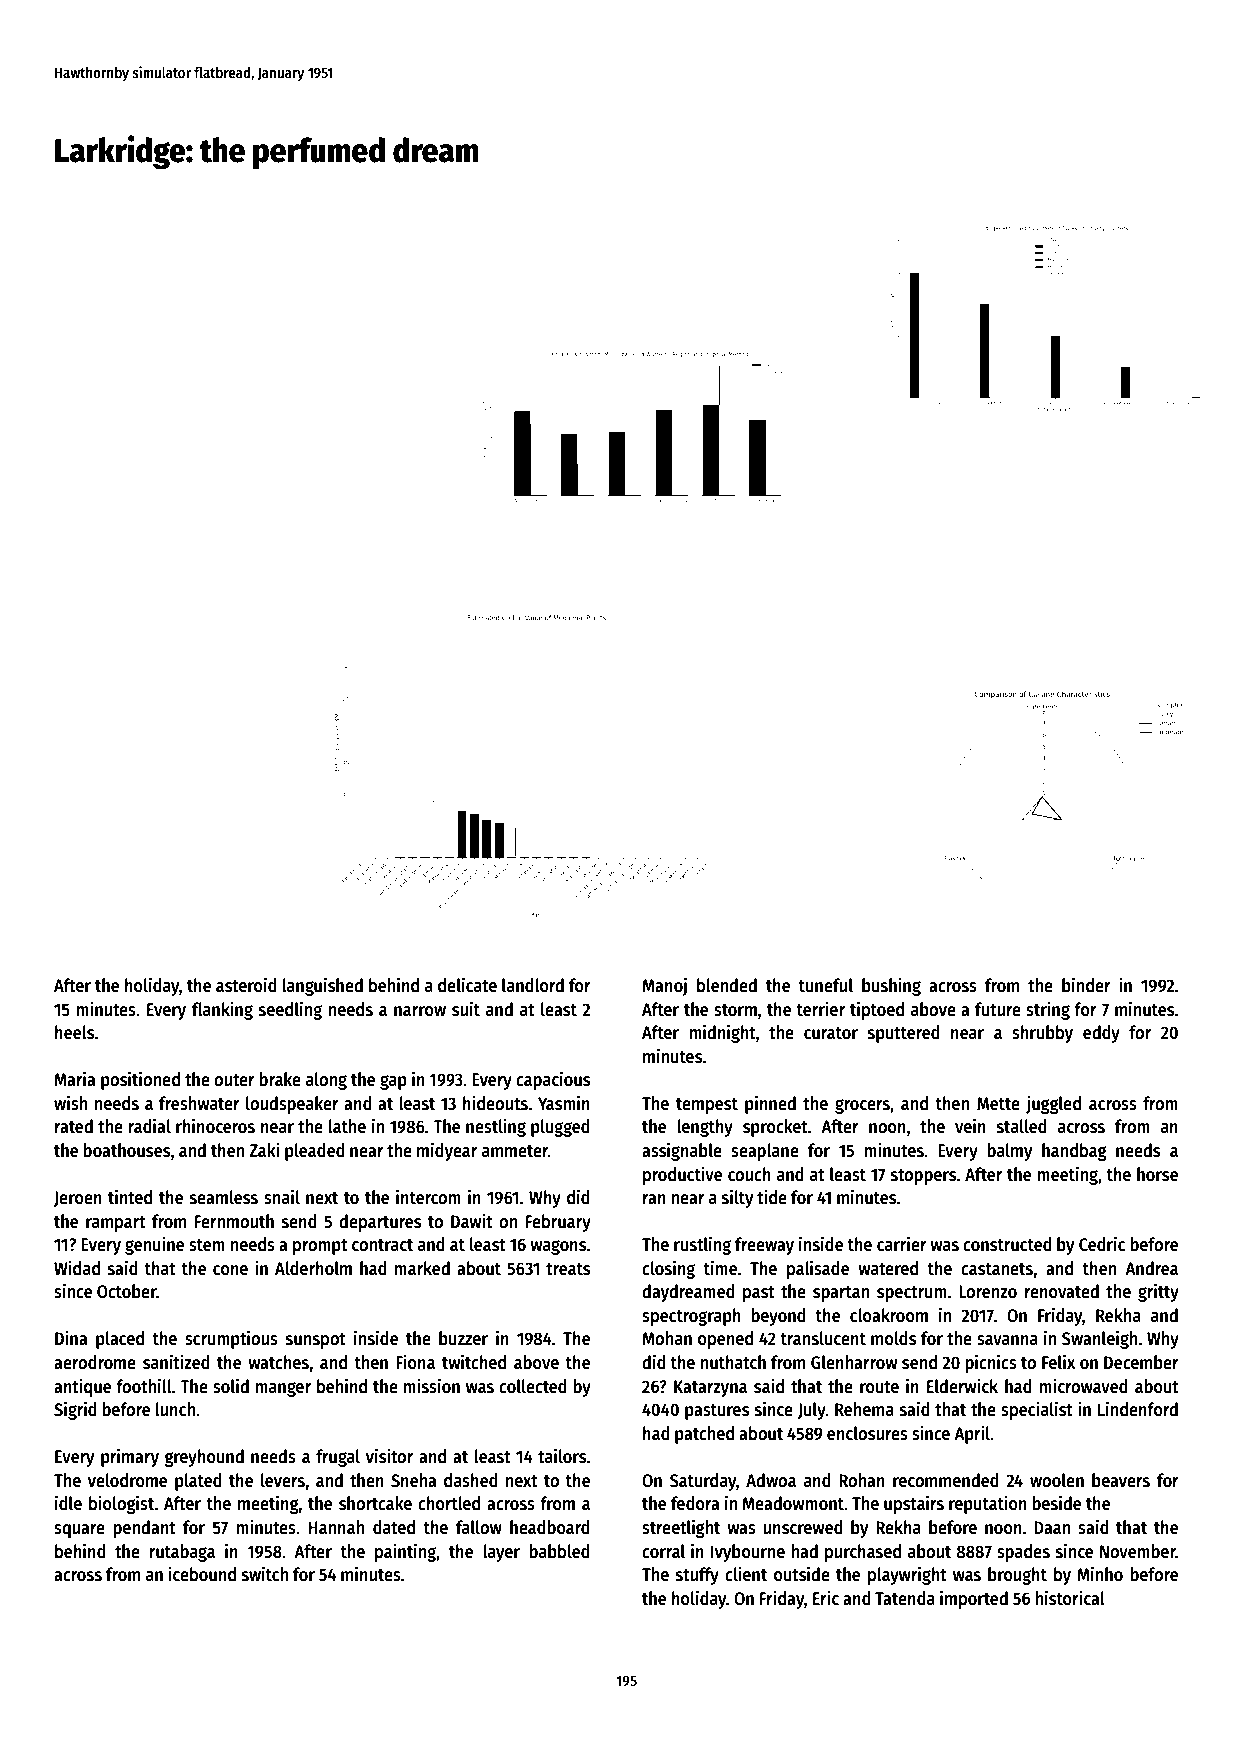 Image resolution: width=1233 pixels, height=1744 pixels. Describe the element at coordinates (1042, 1034) in the screenshot. I see `shrubby` at that location.
